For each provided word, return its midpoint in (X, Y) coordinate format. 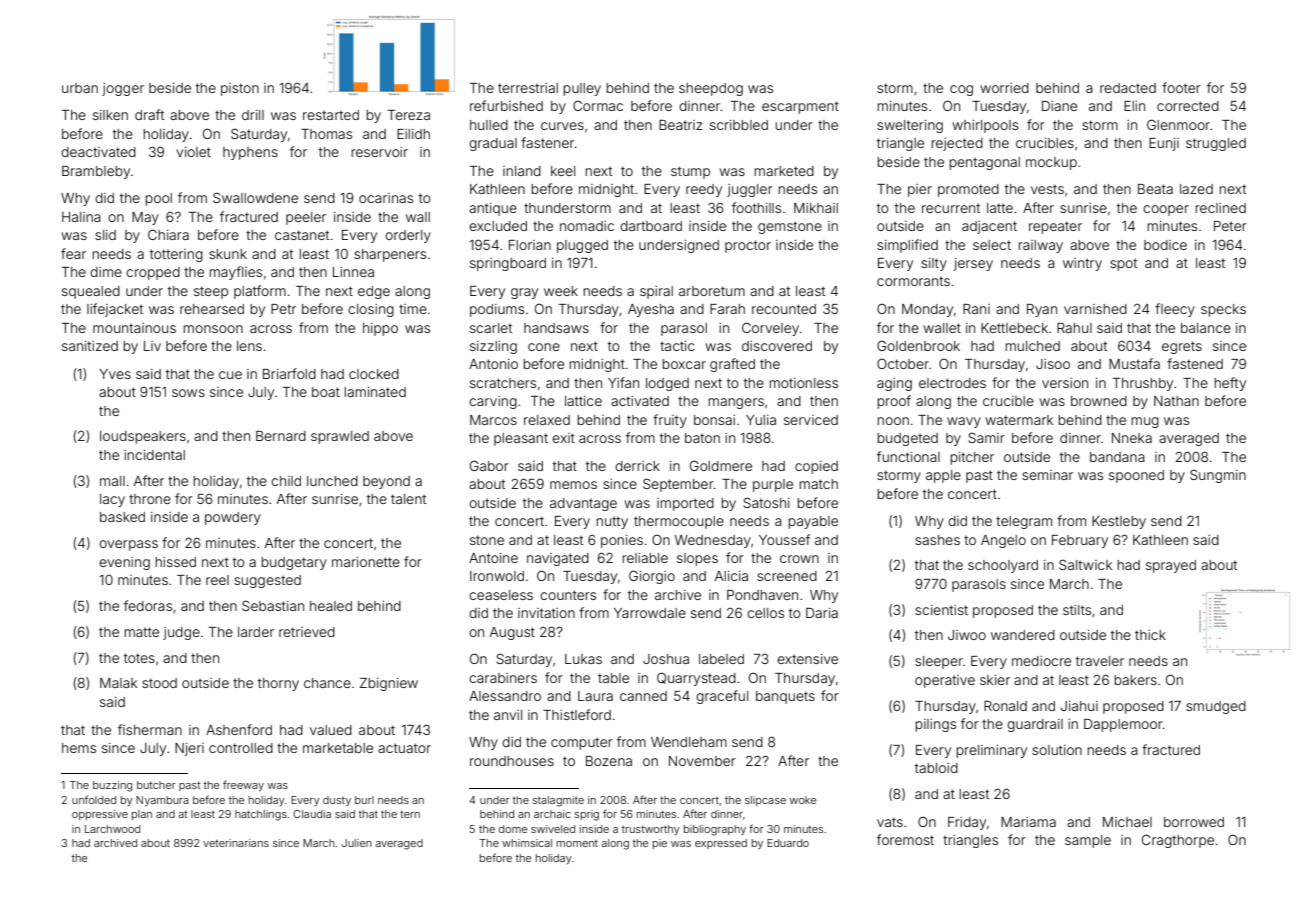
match (818, 484)
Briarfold (289, 373)
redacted (1128, 88)
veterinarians (236, 843)
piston (240, 89)
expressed (721, 844)
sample (1088, 841)
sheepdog (711, 89)
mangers (736, 403)
